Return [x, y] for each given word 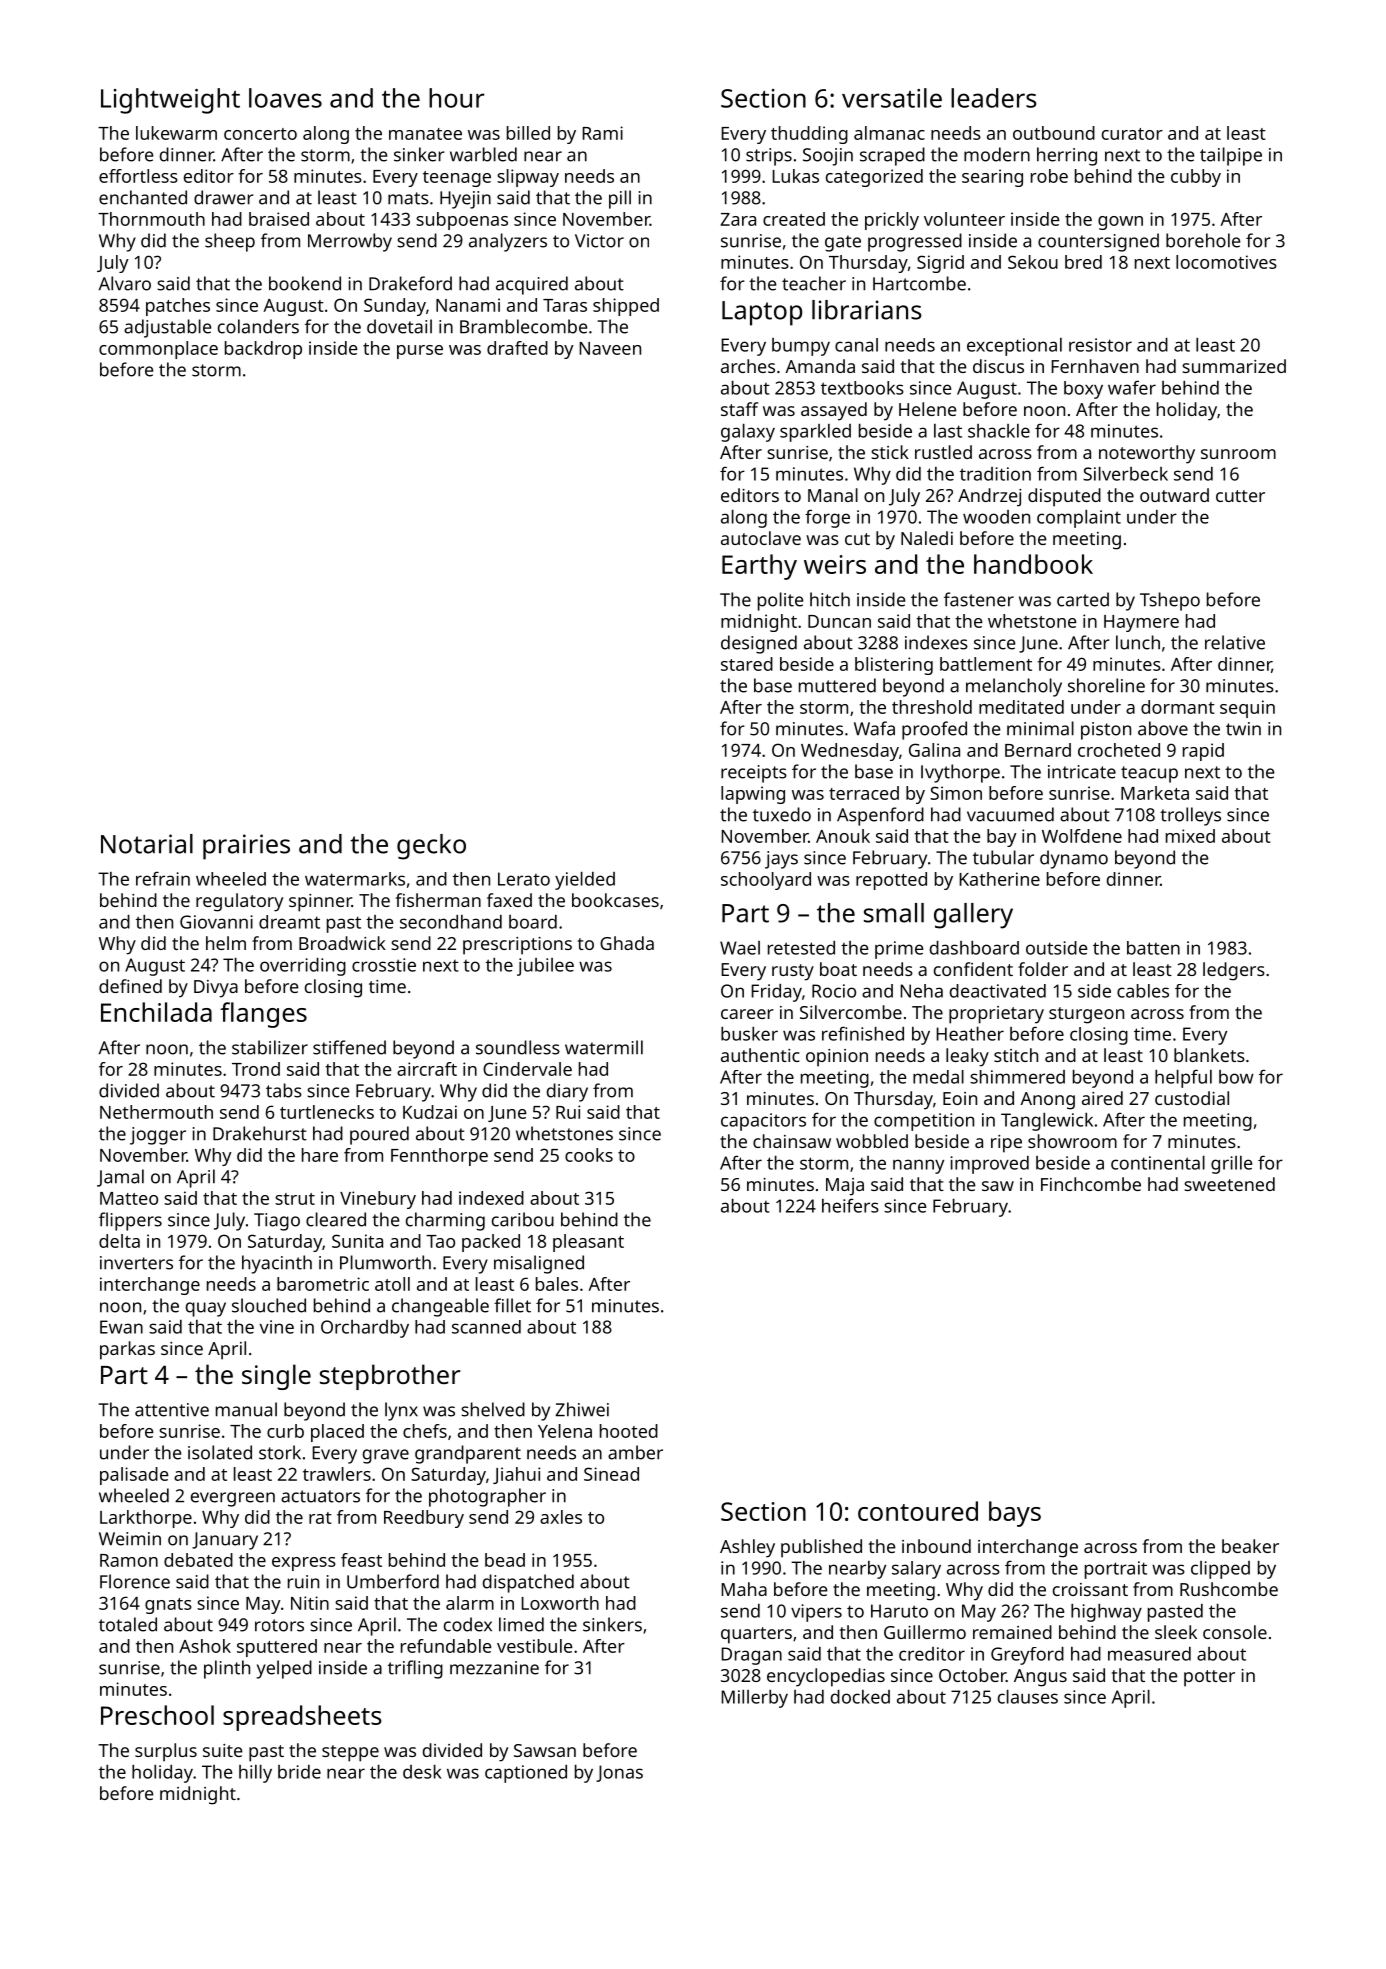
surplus [166, 1752]
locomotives [1226, 262]
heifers [850, 1205]
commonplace [158, 350]
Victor [599, 241]
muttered [837, 685]
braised [279, 219]
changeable [440, 1307]
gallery [973, 916]
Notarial [147, 844]
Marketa [1155, 793]
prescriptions [517, 946]
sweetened [1229, 1184]
